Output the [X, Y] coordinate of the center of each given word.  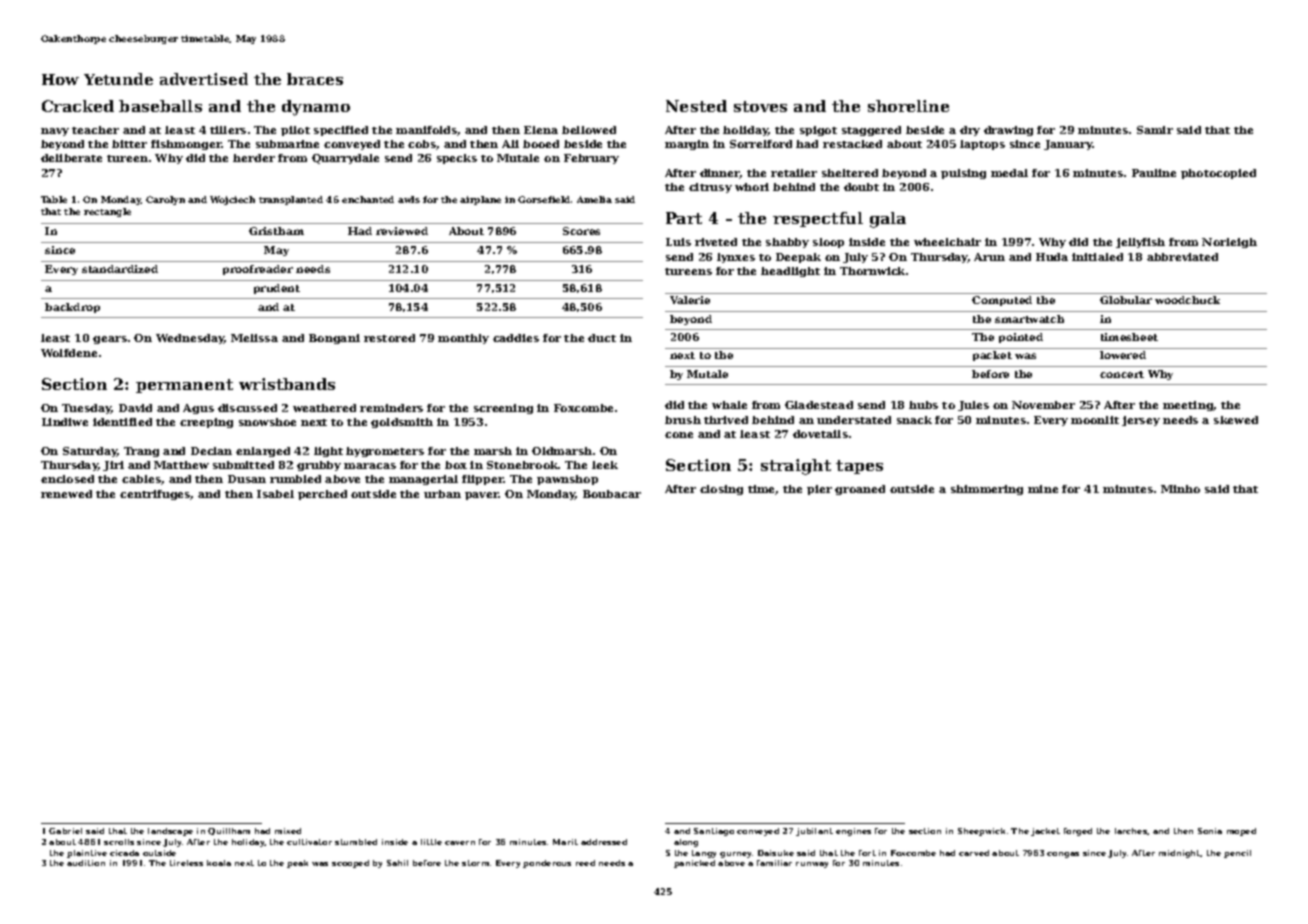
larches [1131, 831]
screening [503, 409]
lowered [1123, 355]
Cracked [78, 106]
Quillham [229, 831]
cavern [460, 843]
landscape [170, 832]
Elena [541, 130]
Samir [1155, 130]
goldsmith [402, 423]
